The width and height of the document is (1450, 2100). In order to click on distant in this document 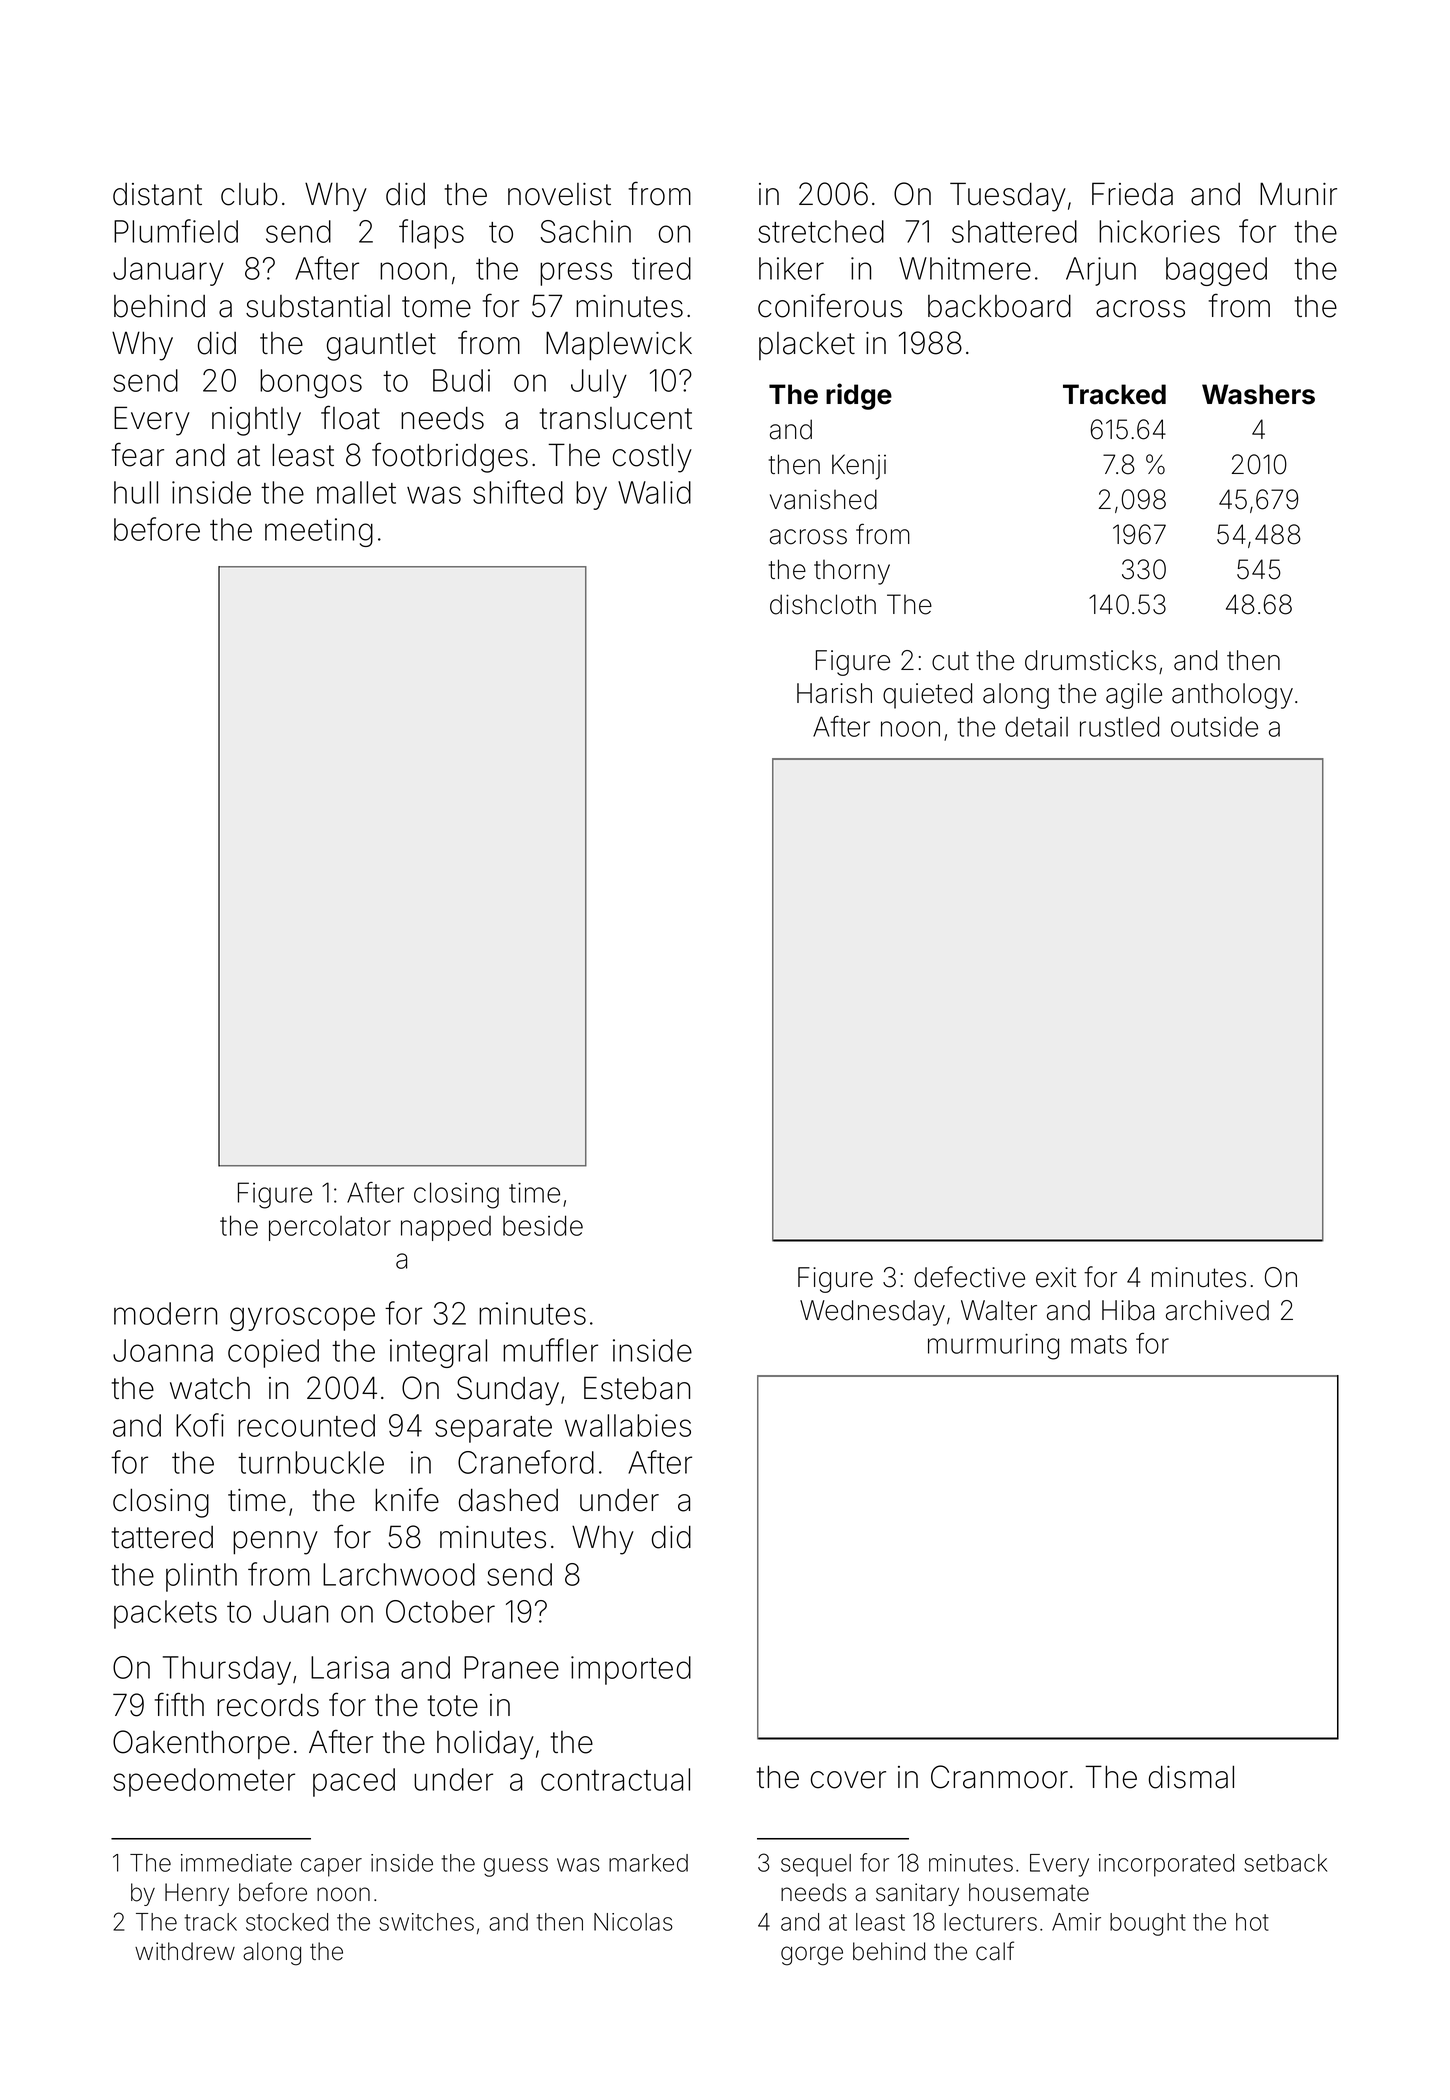, I will do `click(157, 194)`.
